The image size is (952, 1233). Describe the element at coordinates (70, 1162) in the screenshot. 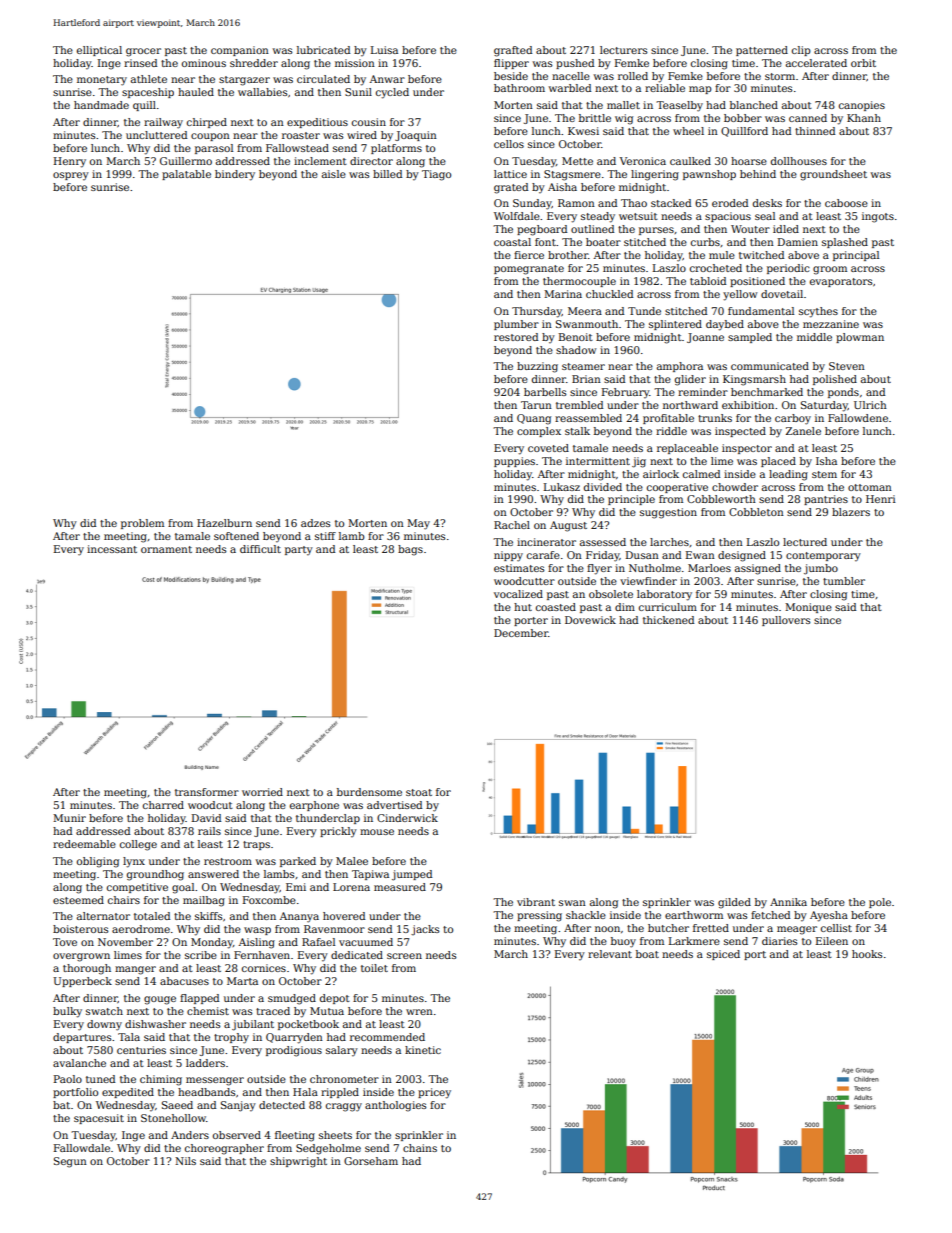

I see `Segun` at that location.
